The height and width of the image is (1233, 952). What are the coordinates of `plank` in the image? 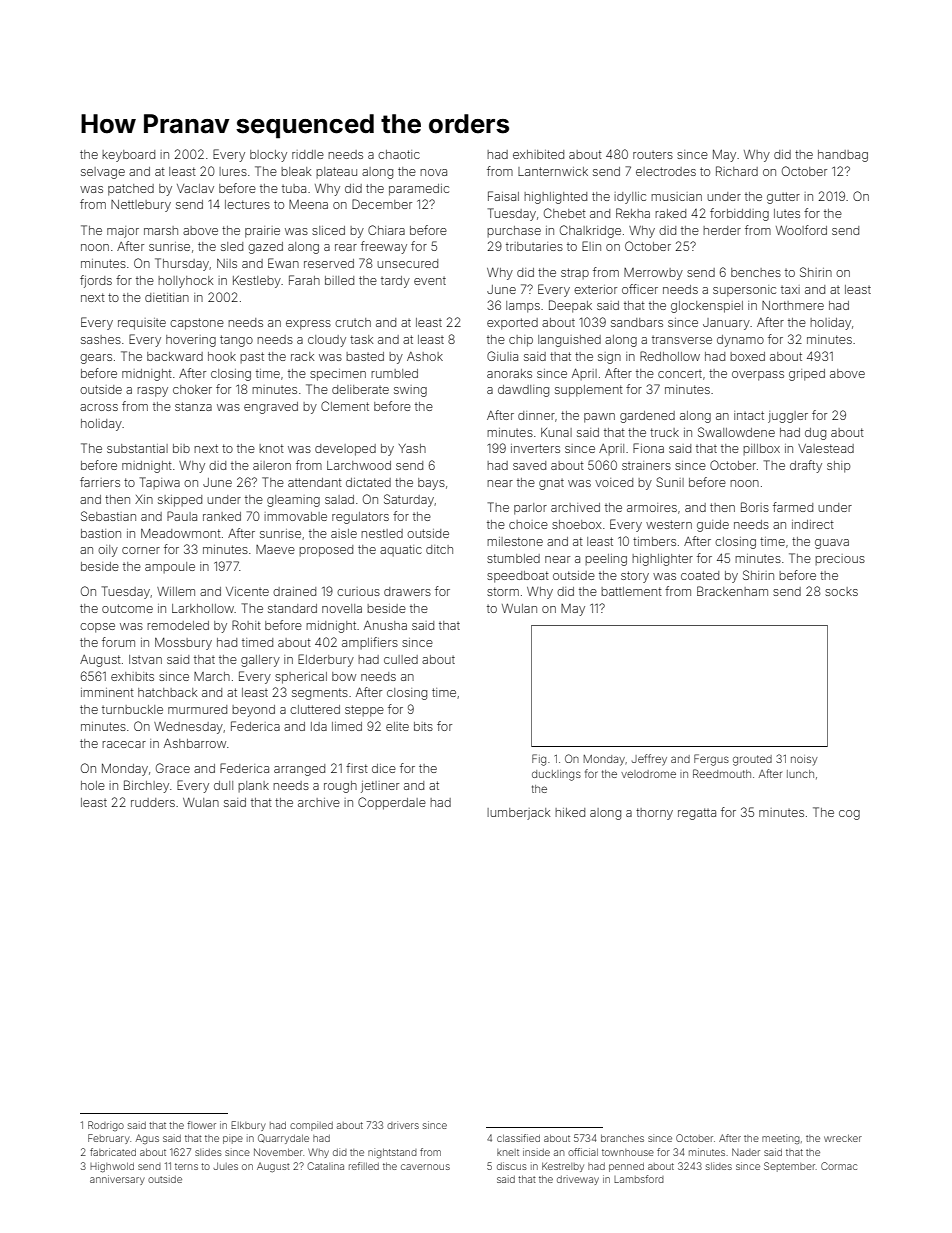 It's located at (253, 786).
